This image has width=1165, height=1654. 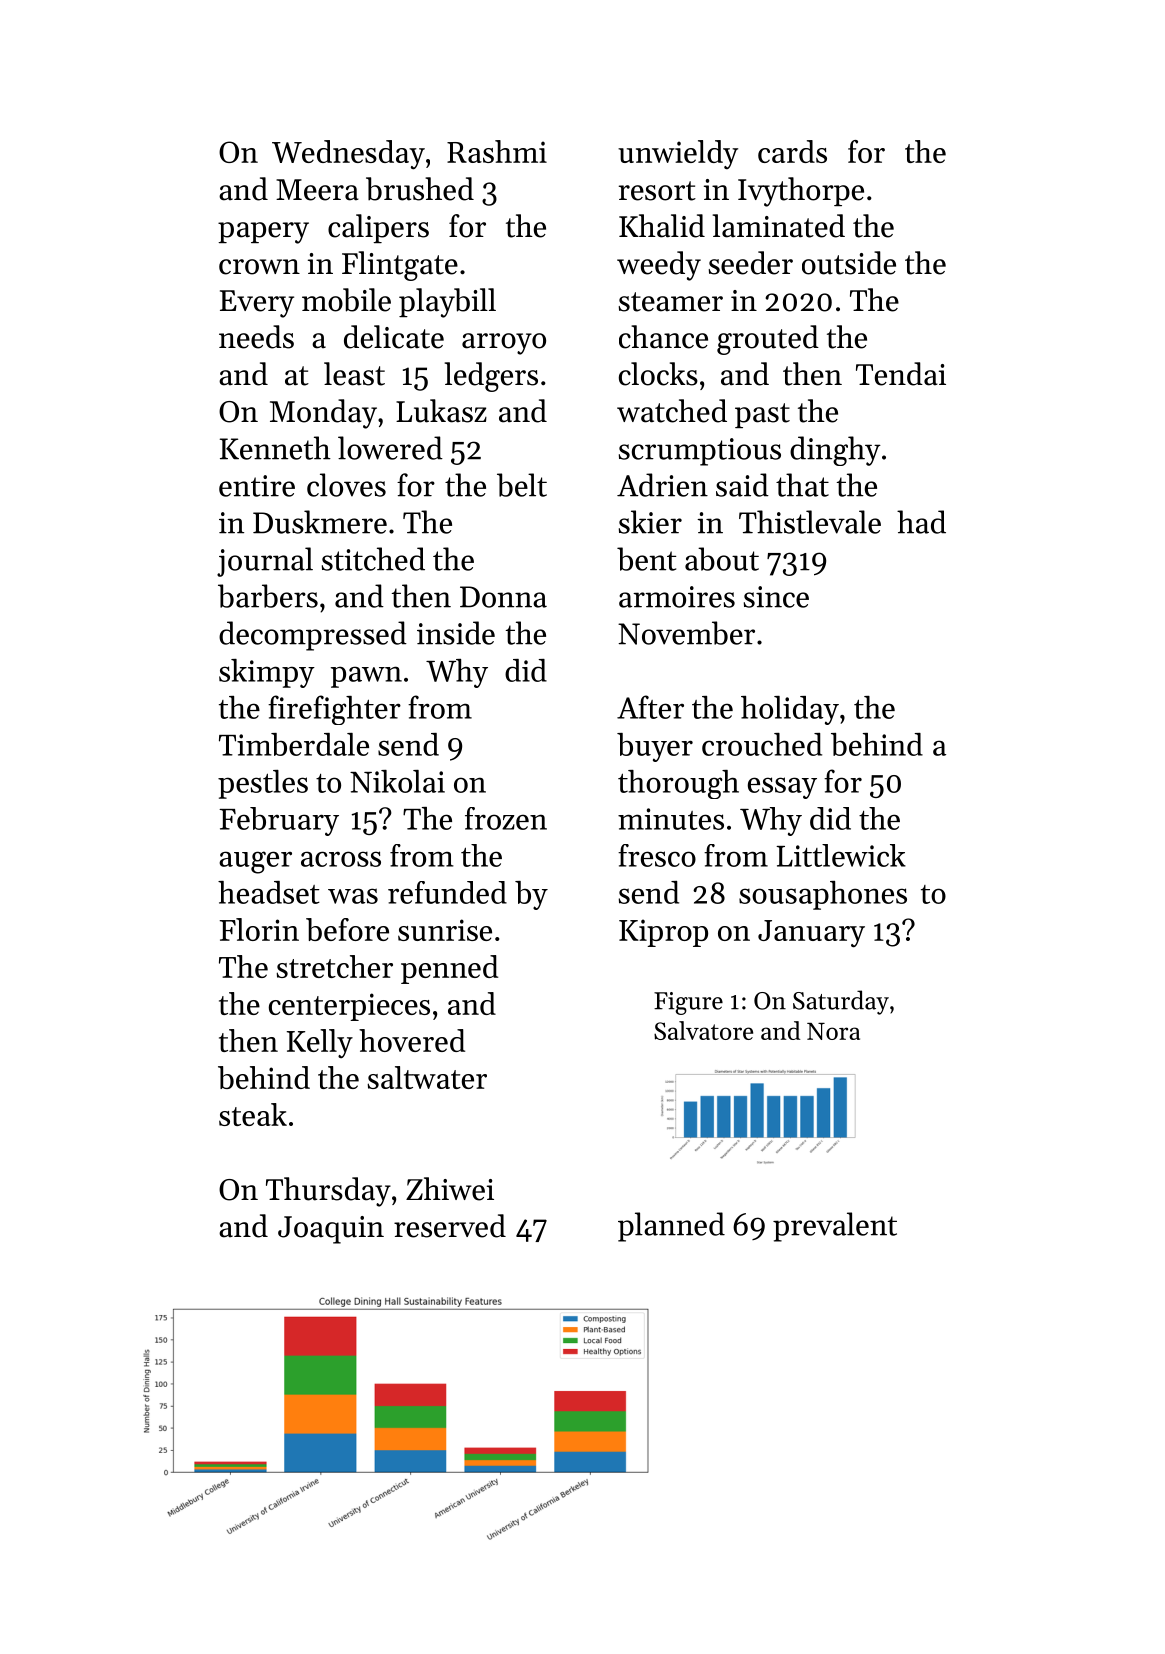 I want to click on frozen, so click(x=506, y=818).
